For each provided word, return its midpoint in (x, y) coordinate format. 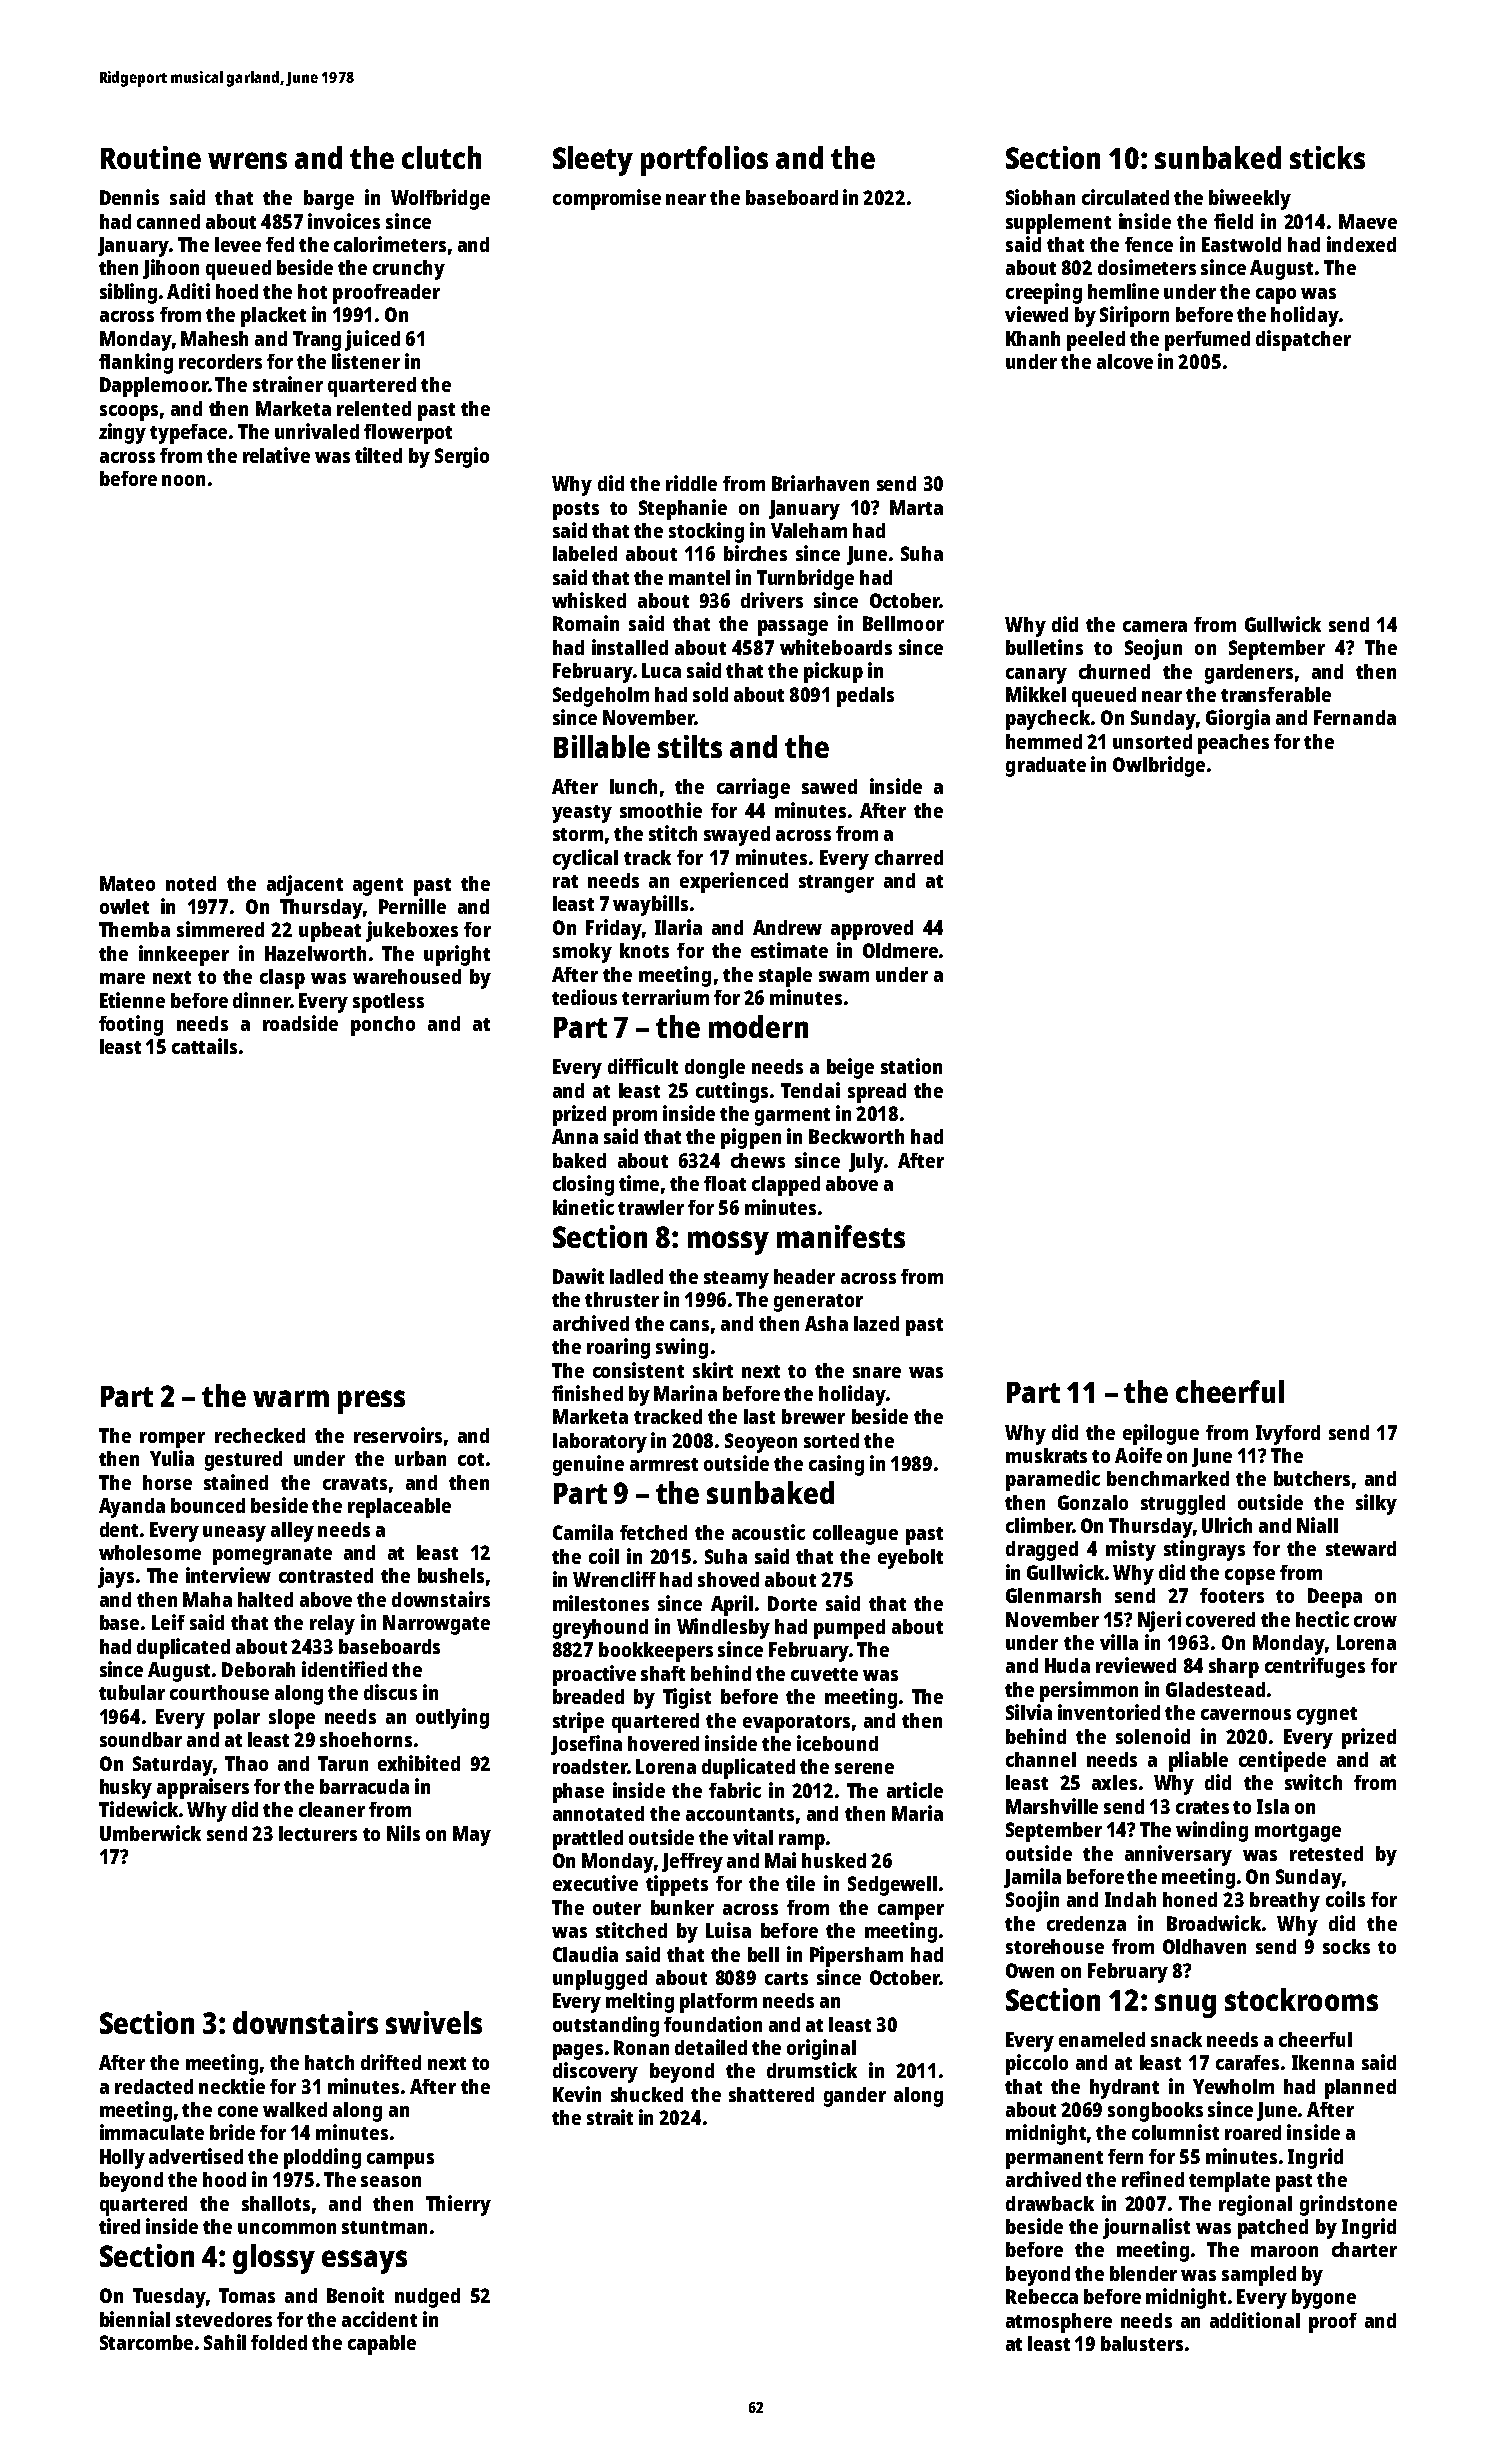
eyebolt (910, 1559)
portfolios (704, 161)
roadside (300, 1023)
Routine (151, 157)
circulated (1125, 197)
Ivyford (1288, 1435)
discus (390, 1692)
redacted (154, 2086)
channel (1041, 1759)
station (911, 1066)
